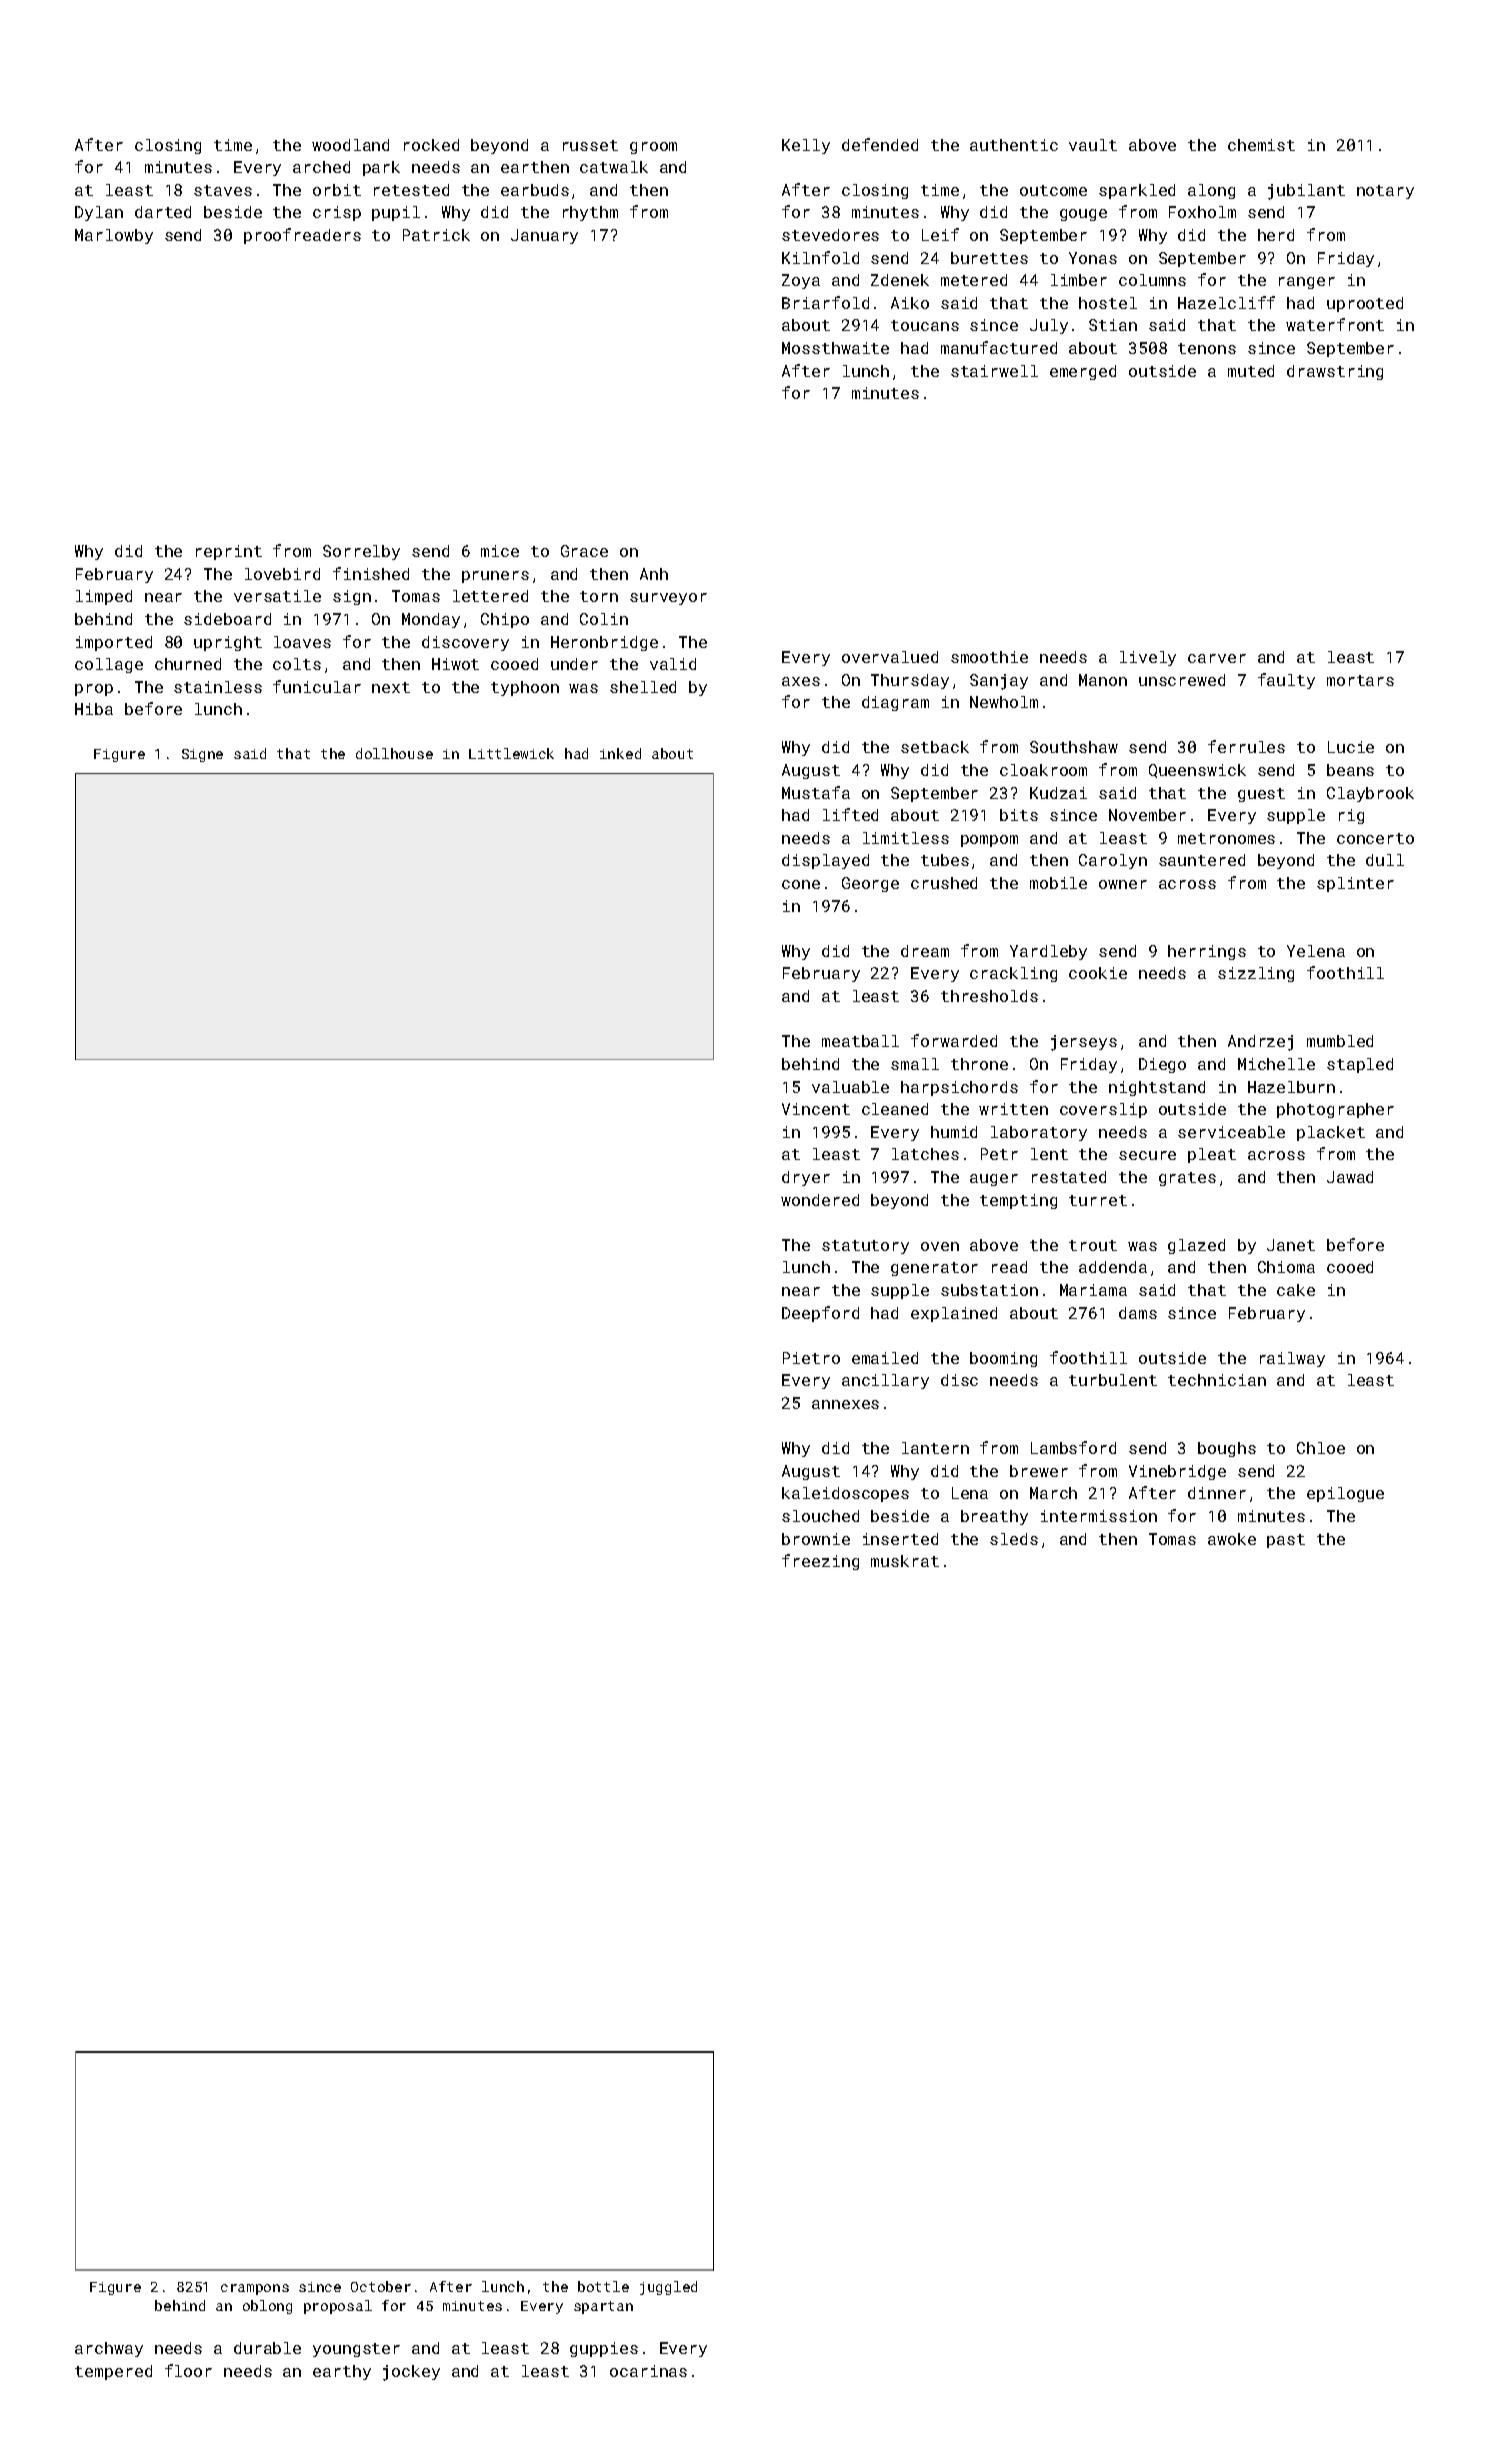 The height and width of the document is (2464, 1496). I want to click on October, so click(381, 2286).
